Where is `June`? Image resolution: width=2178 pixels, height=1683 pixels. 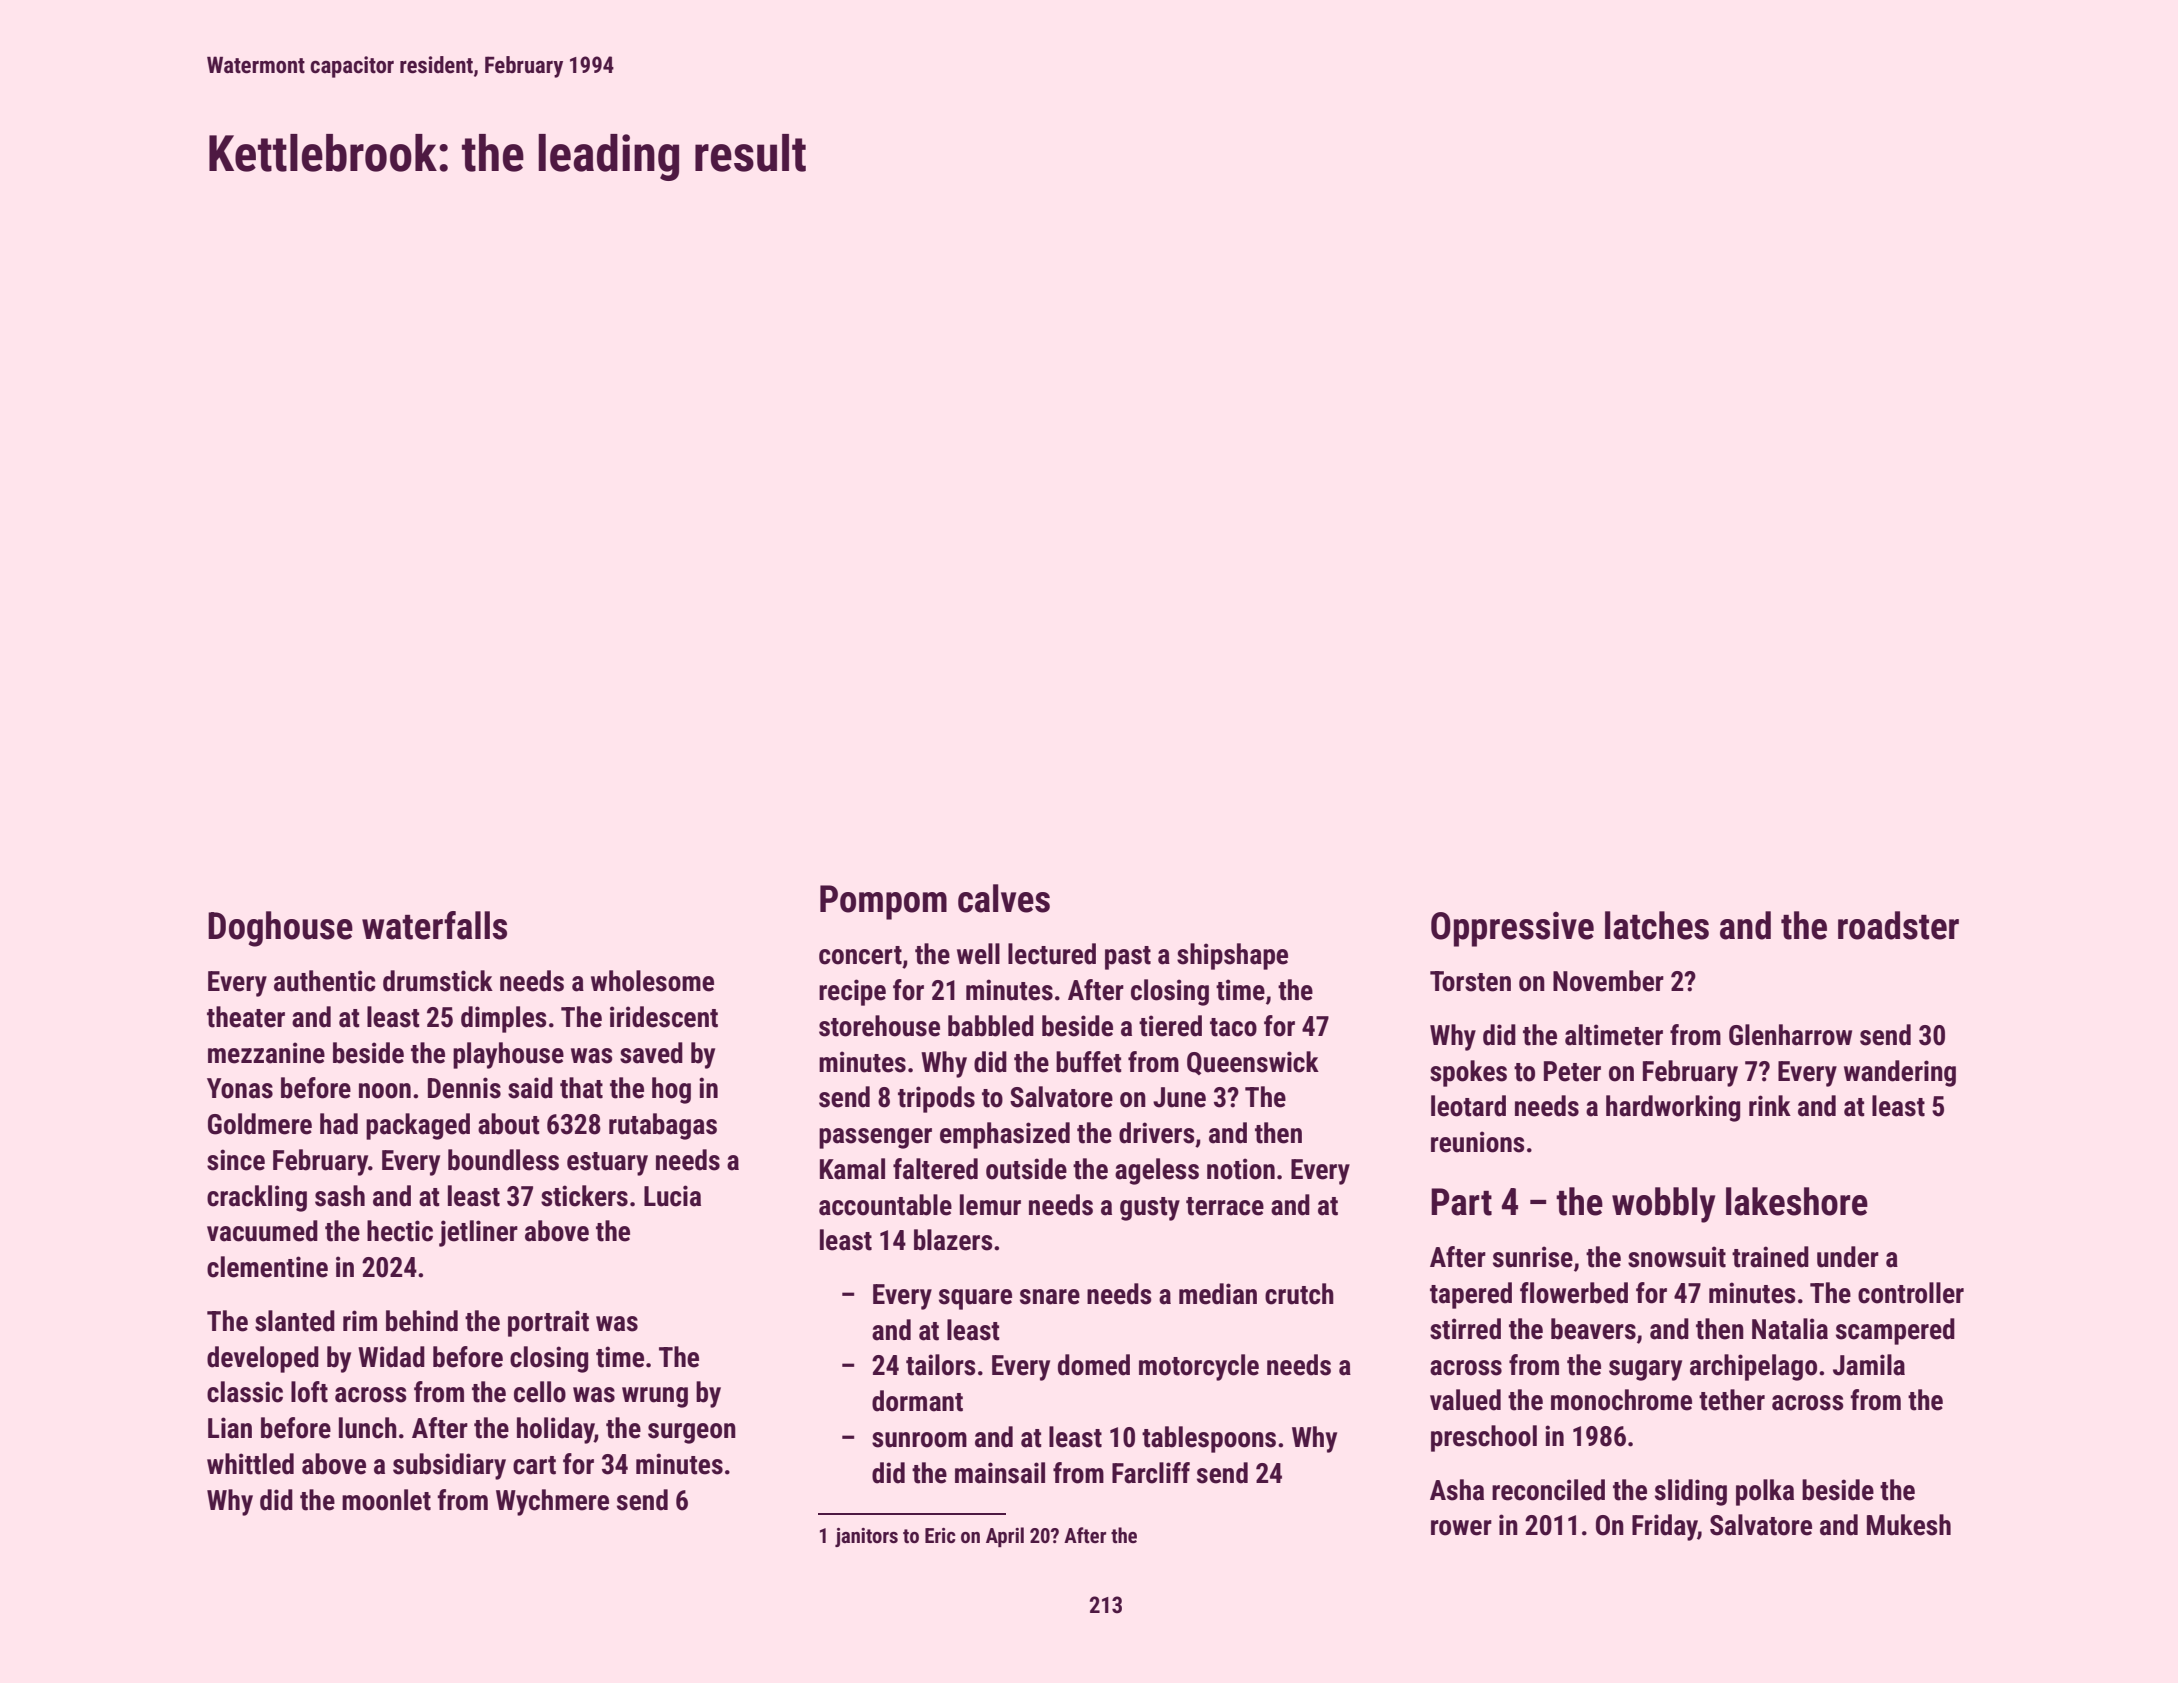 June is located at coordinates (1179, 1097).
